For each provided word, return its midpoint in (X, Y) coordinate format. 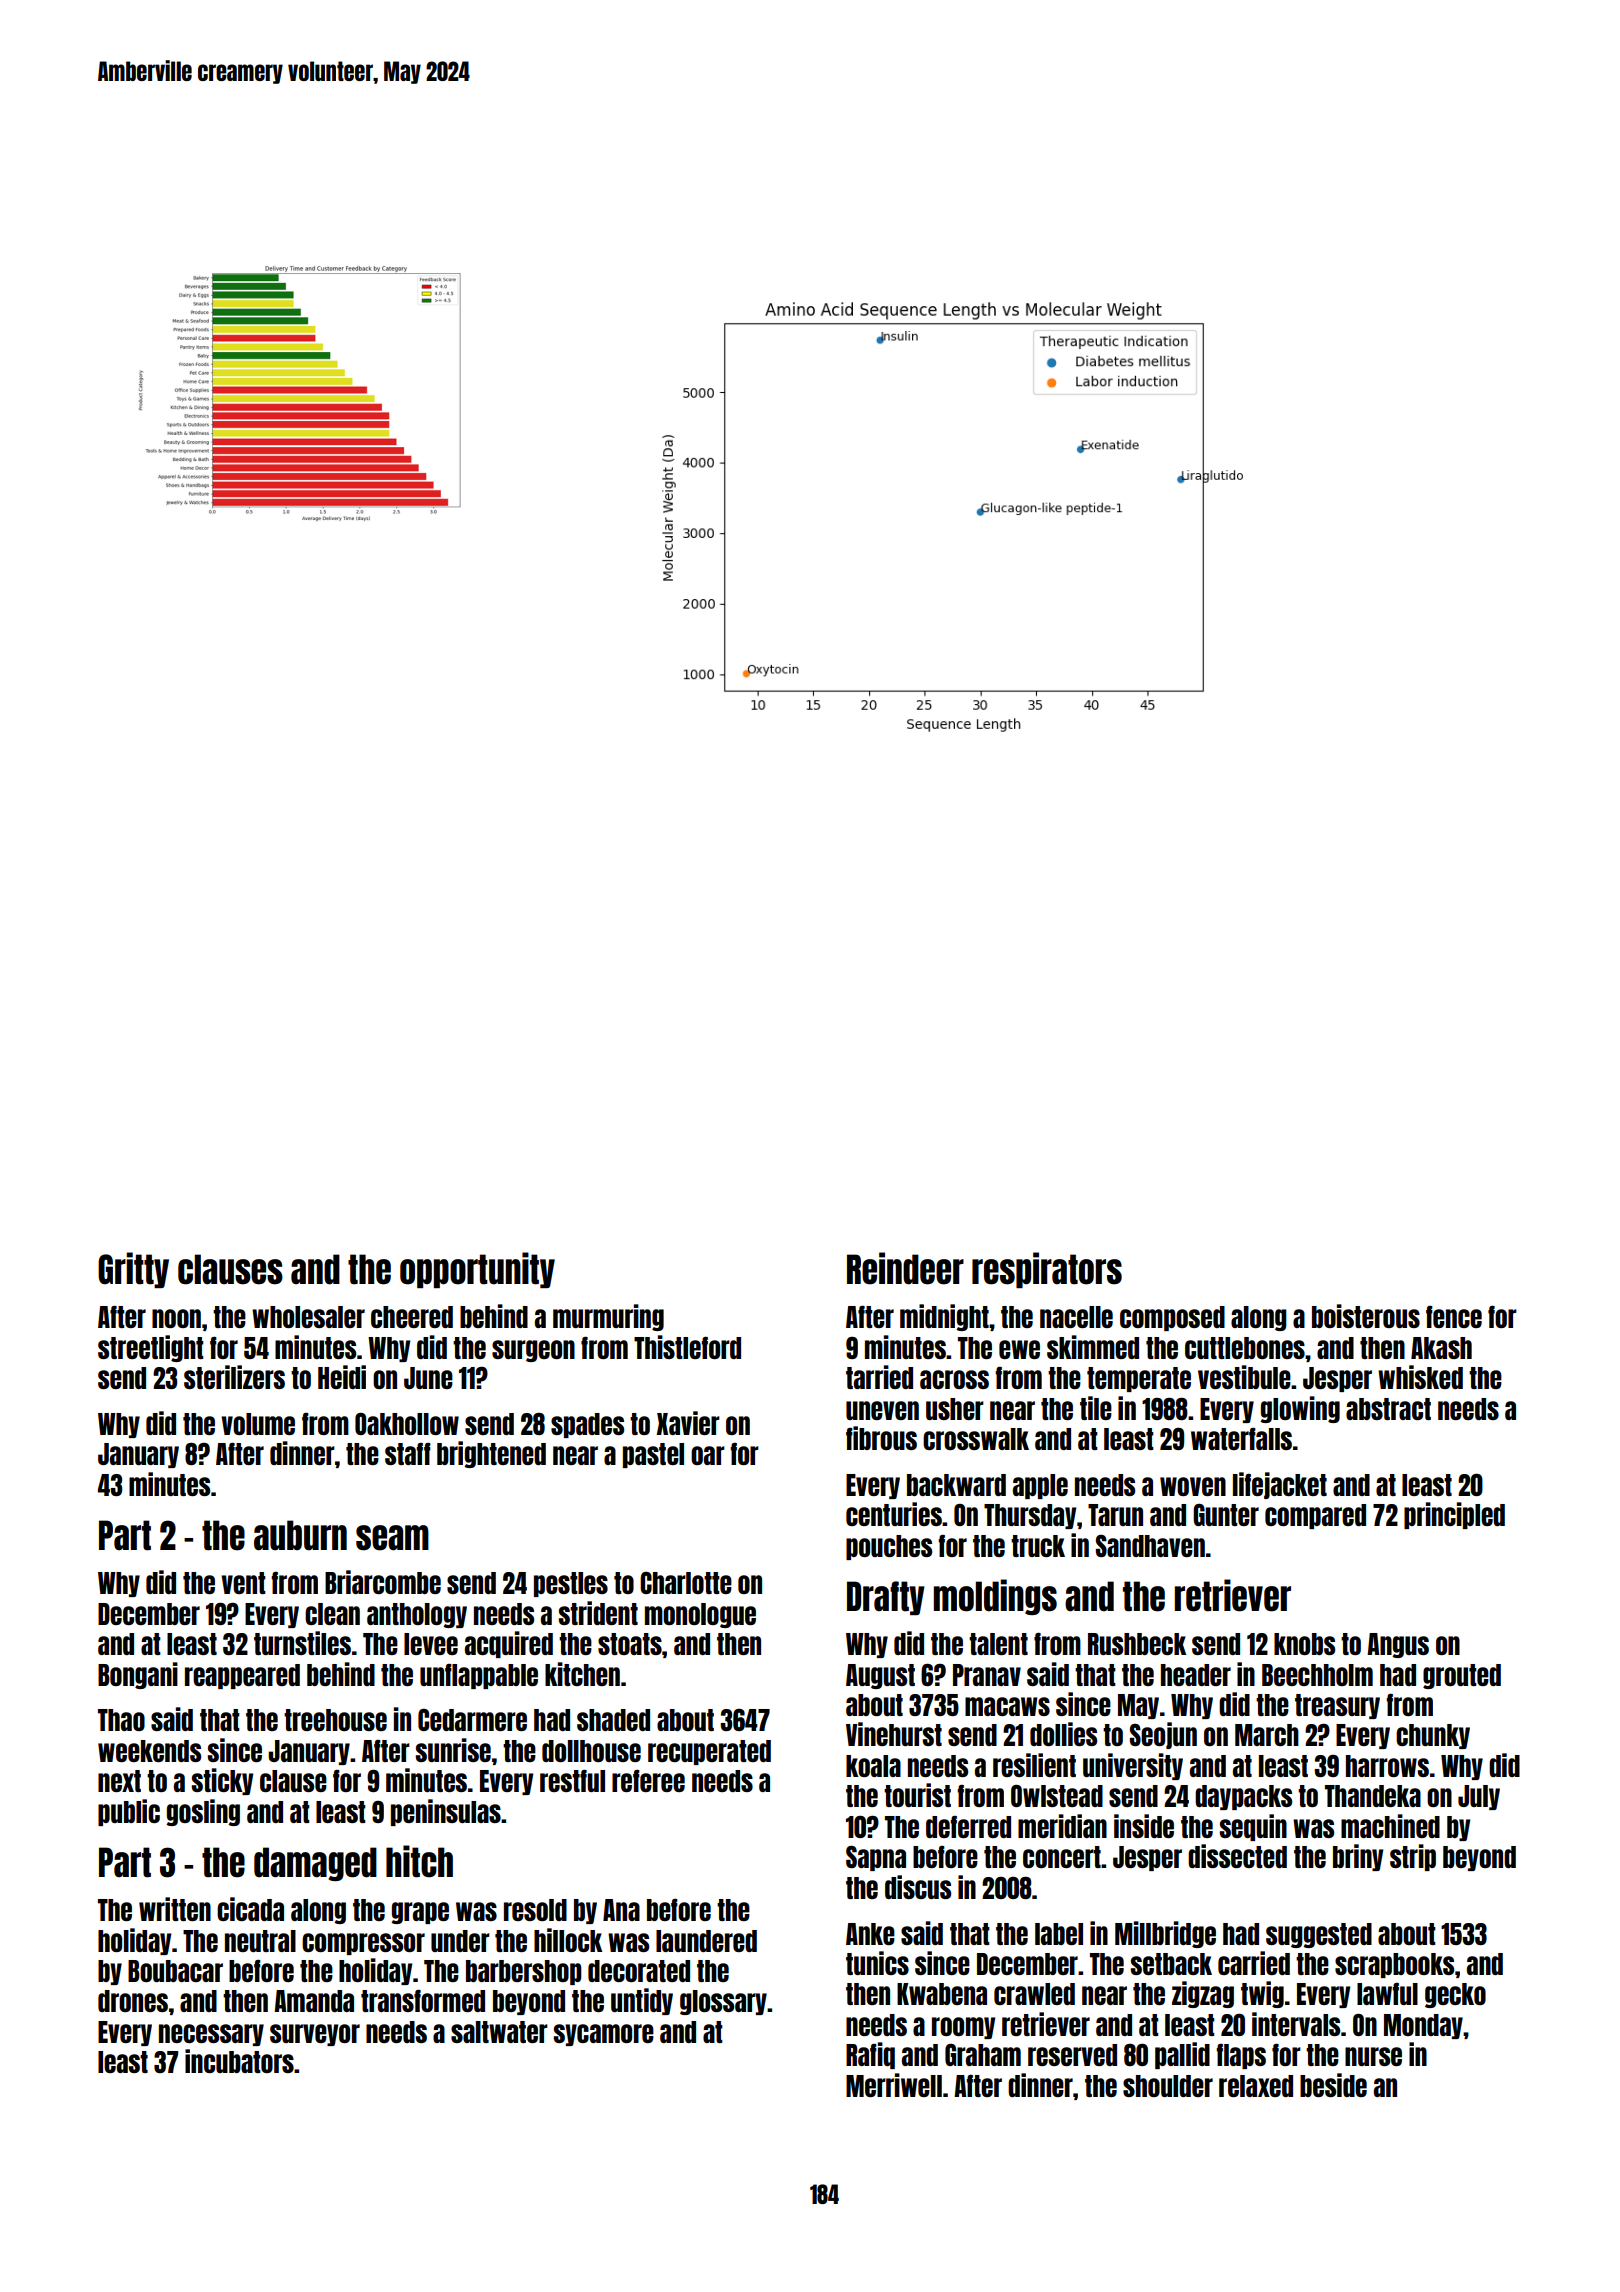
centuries (894, 1514)
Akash (1441, 1348)
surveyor (315, 2035)
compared (1315, 1516)
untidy (642, 2001)
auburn (300, 1535)
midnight (944, 1317)
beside (1333, 2085)
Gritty (133, 1270)
